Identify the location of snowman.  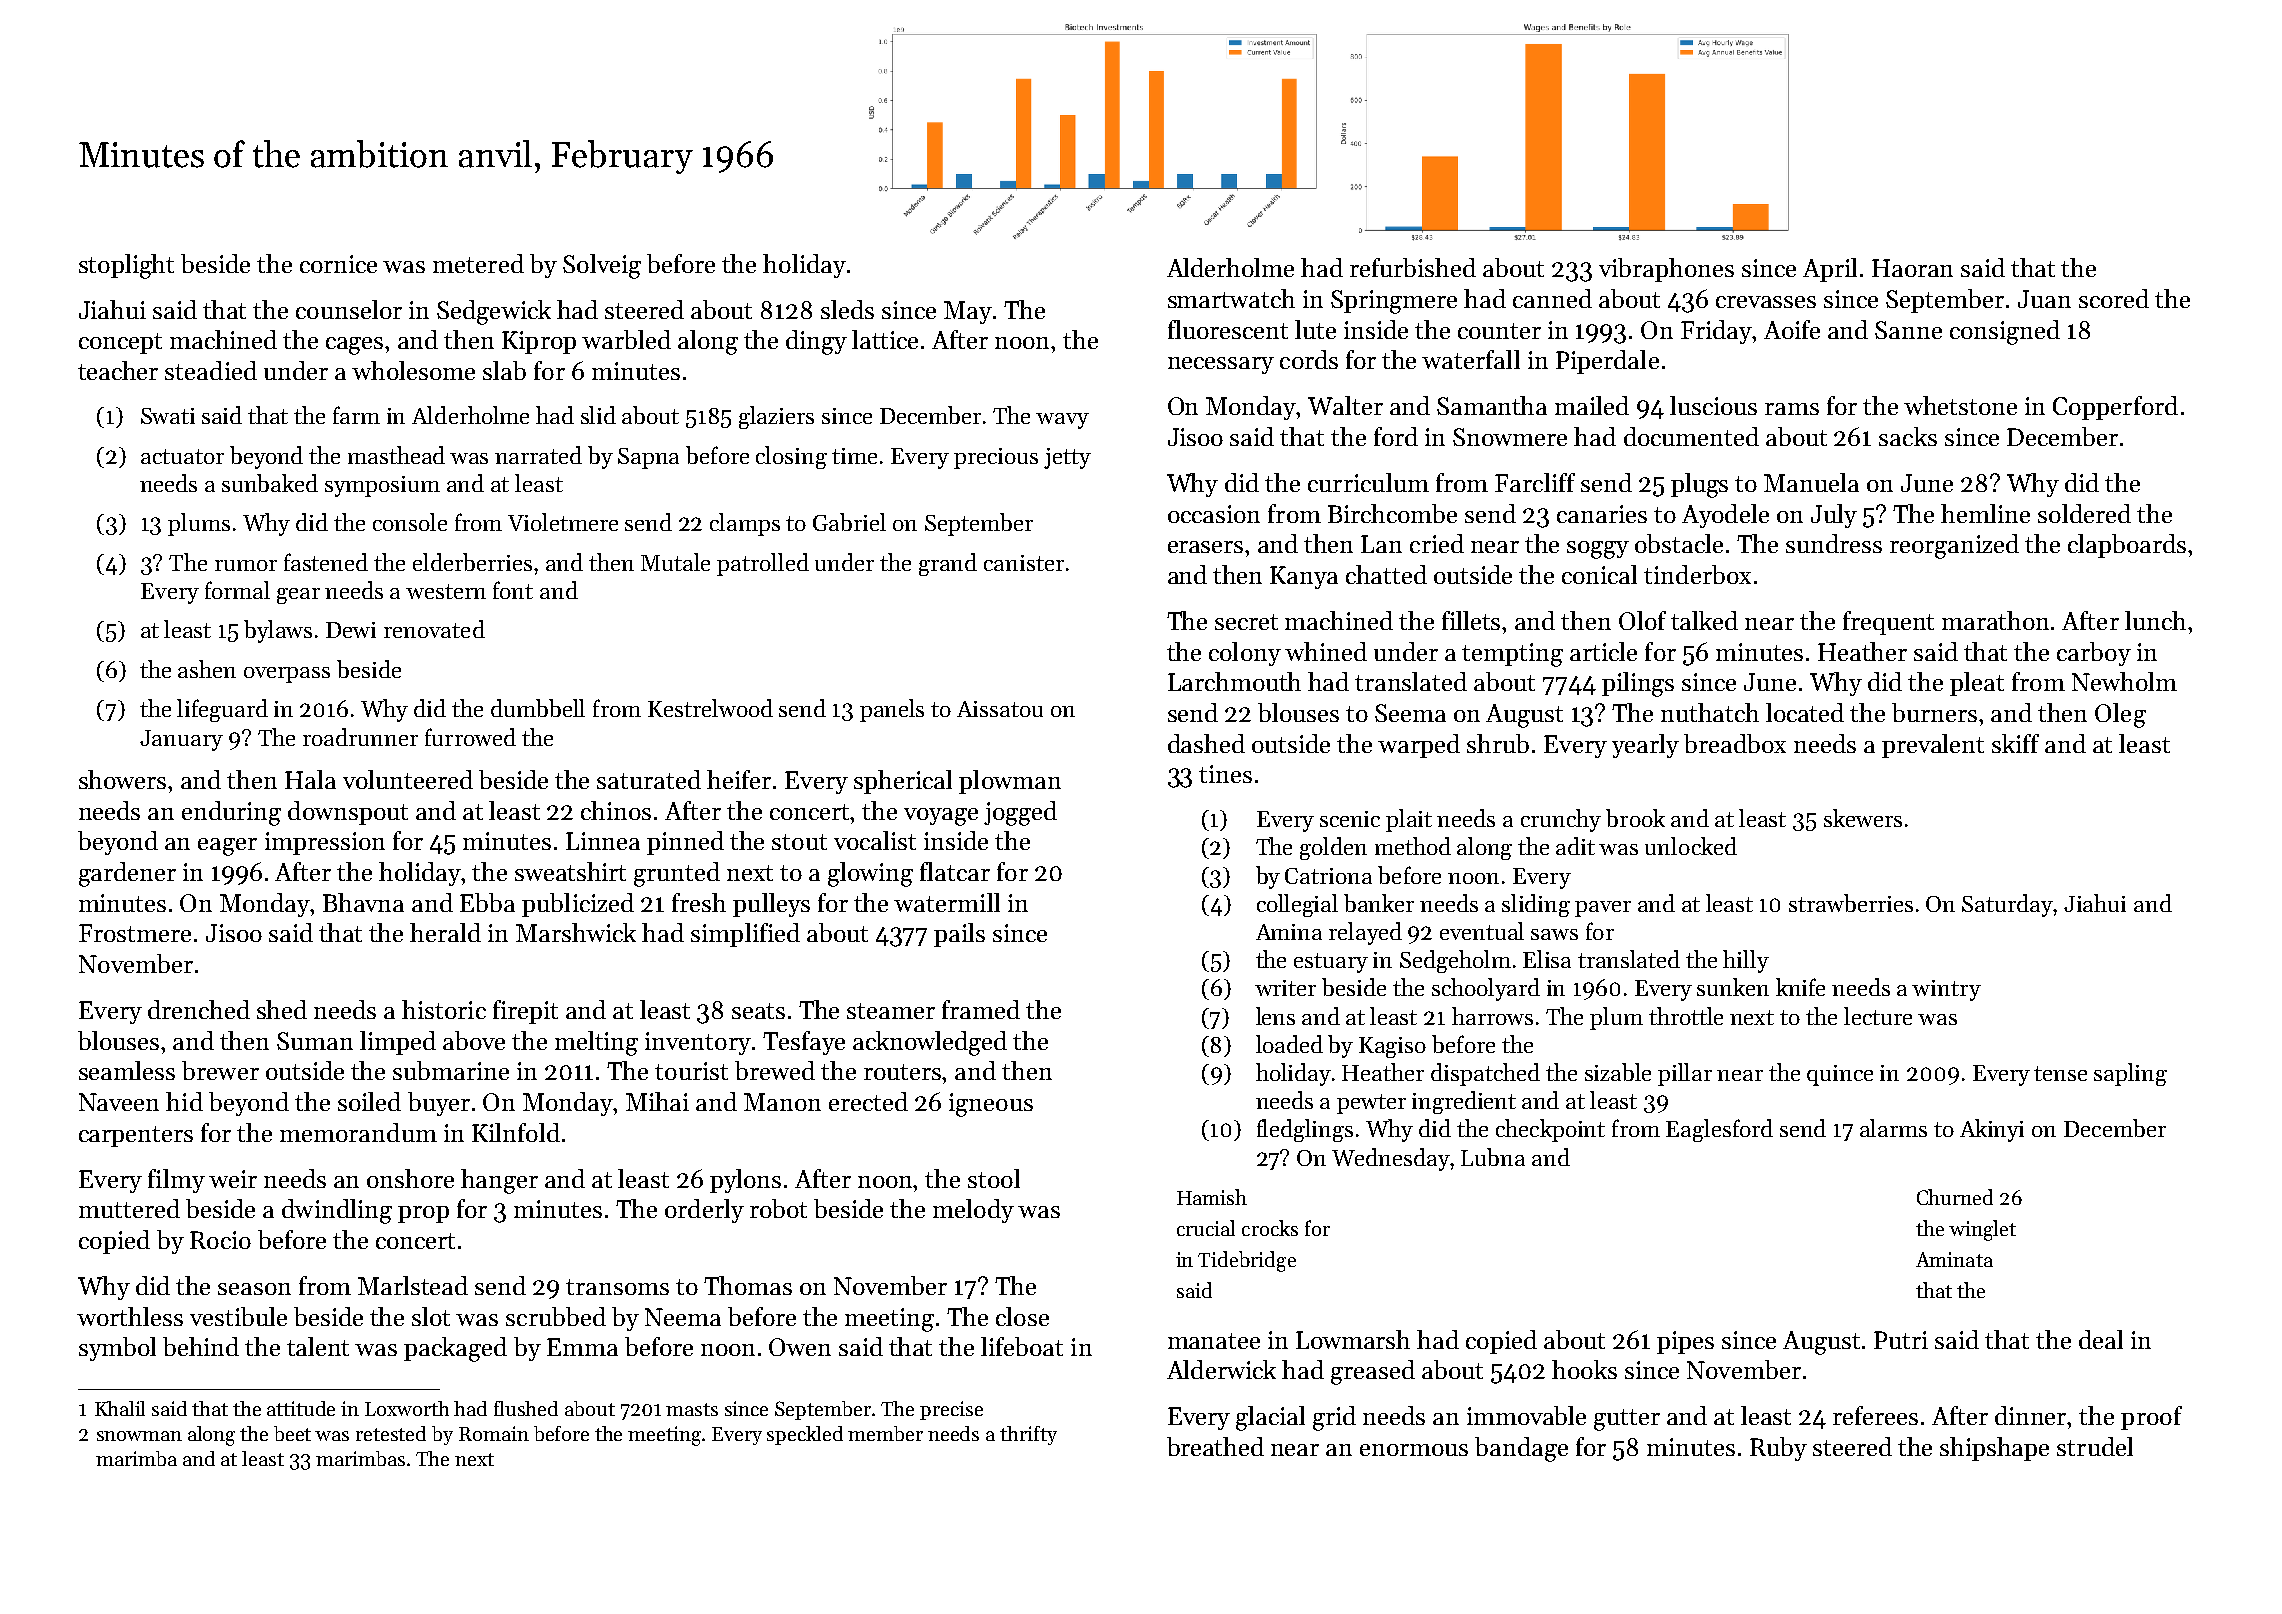
(139, 1436).
